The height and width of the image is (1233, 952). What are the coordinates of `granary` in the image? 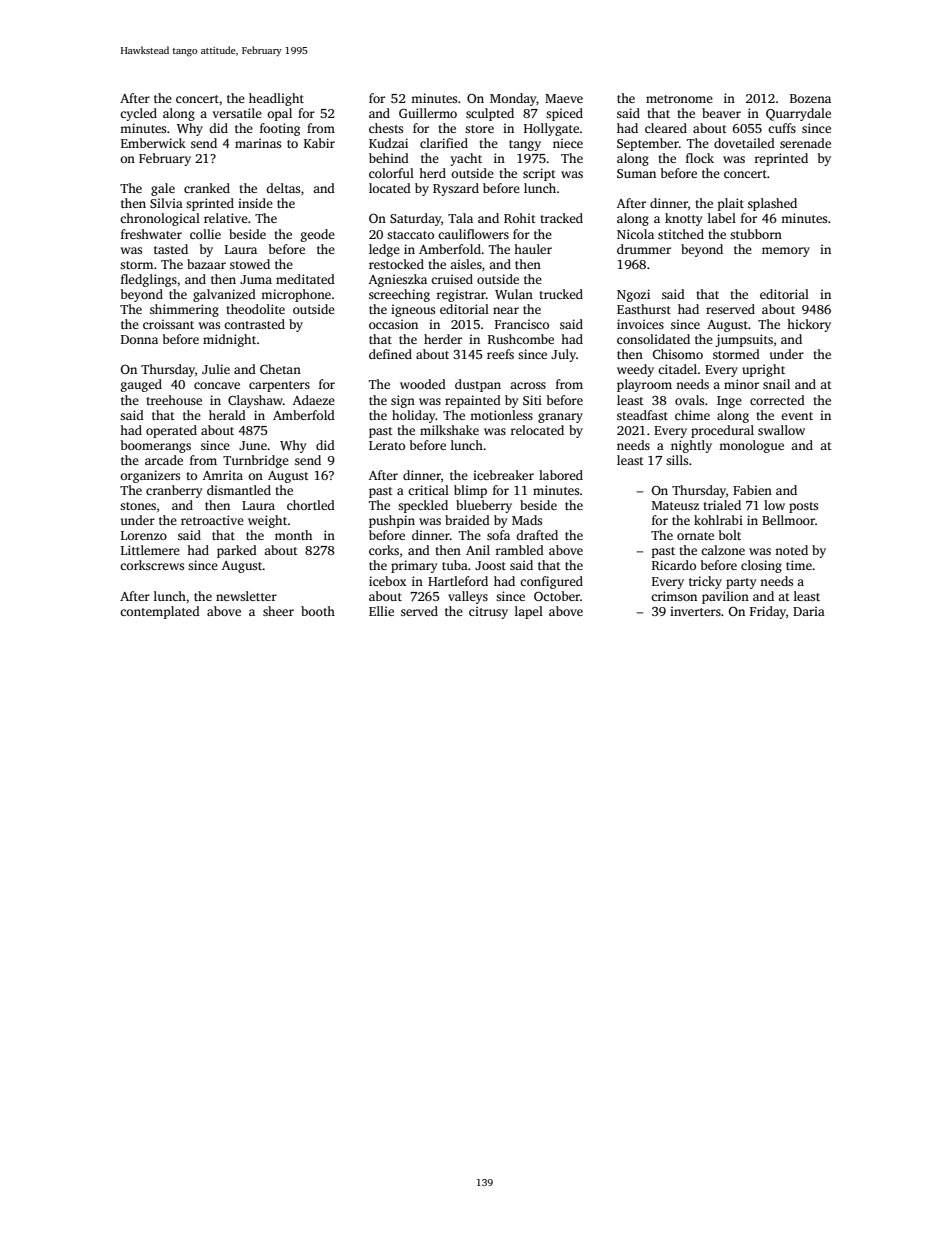 It's located at (560, 418).
